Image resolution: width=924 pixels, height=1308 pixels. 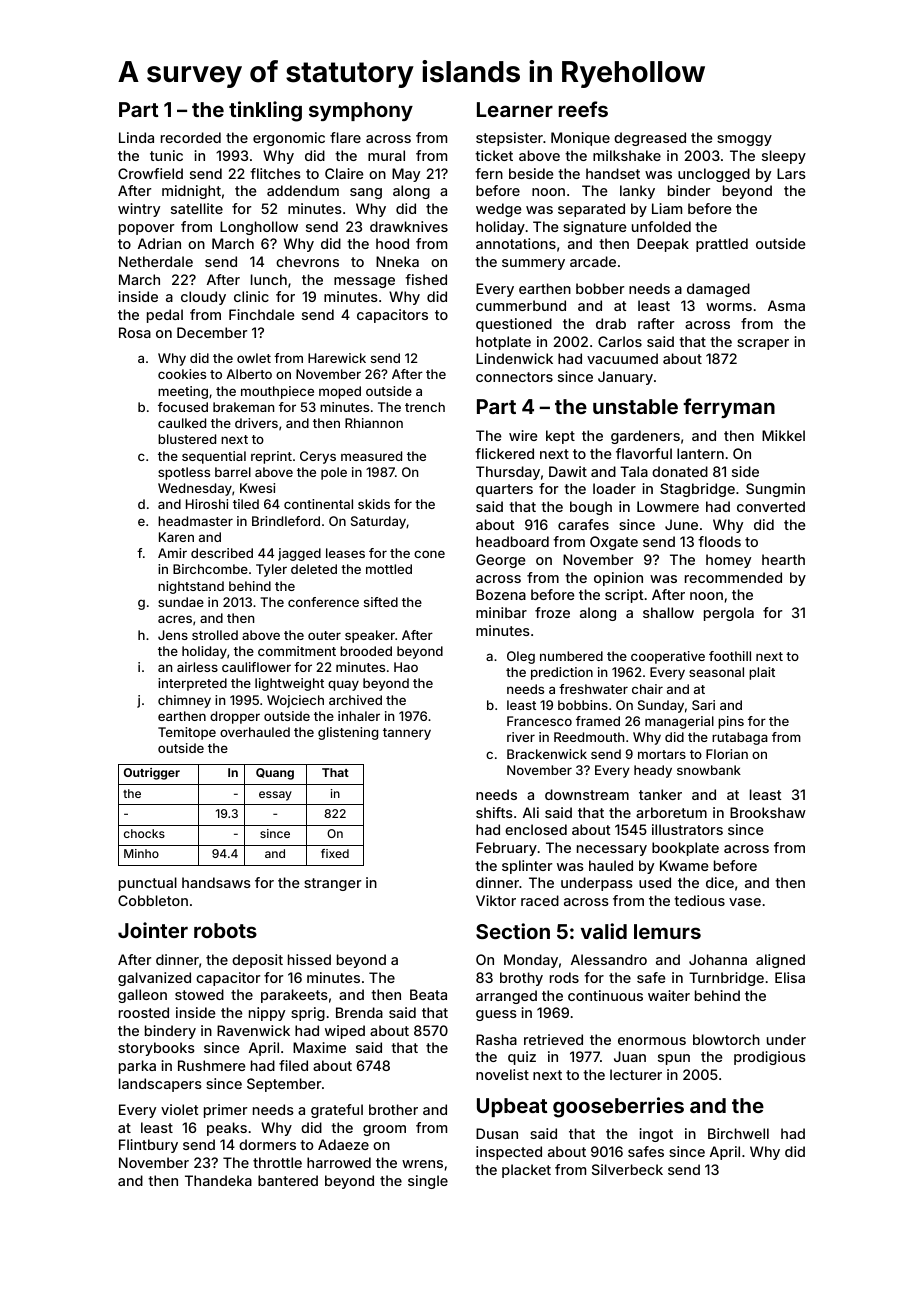 I want to click on Thandeka, so click(x=218, y=1180).
